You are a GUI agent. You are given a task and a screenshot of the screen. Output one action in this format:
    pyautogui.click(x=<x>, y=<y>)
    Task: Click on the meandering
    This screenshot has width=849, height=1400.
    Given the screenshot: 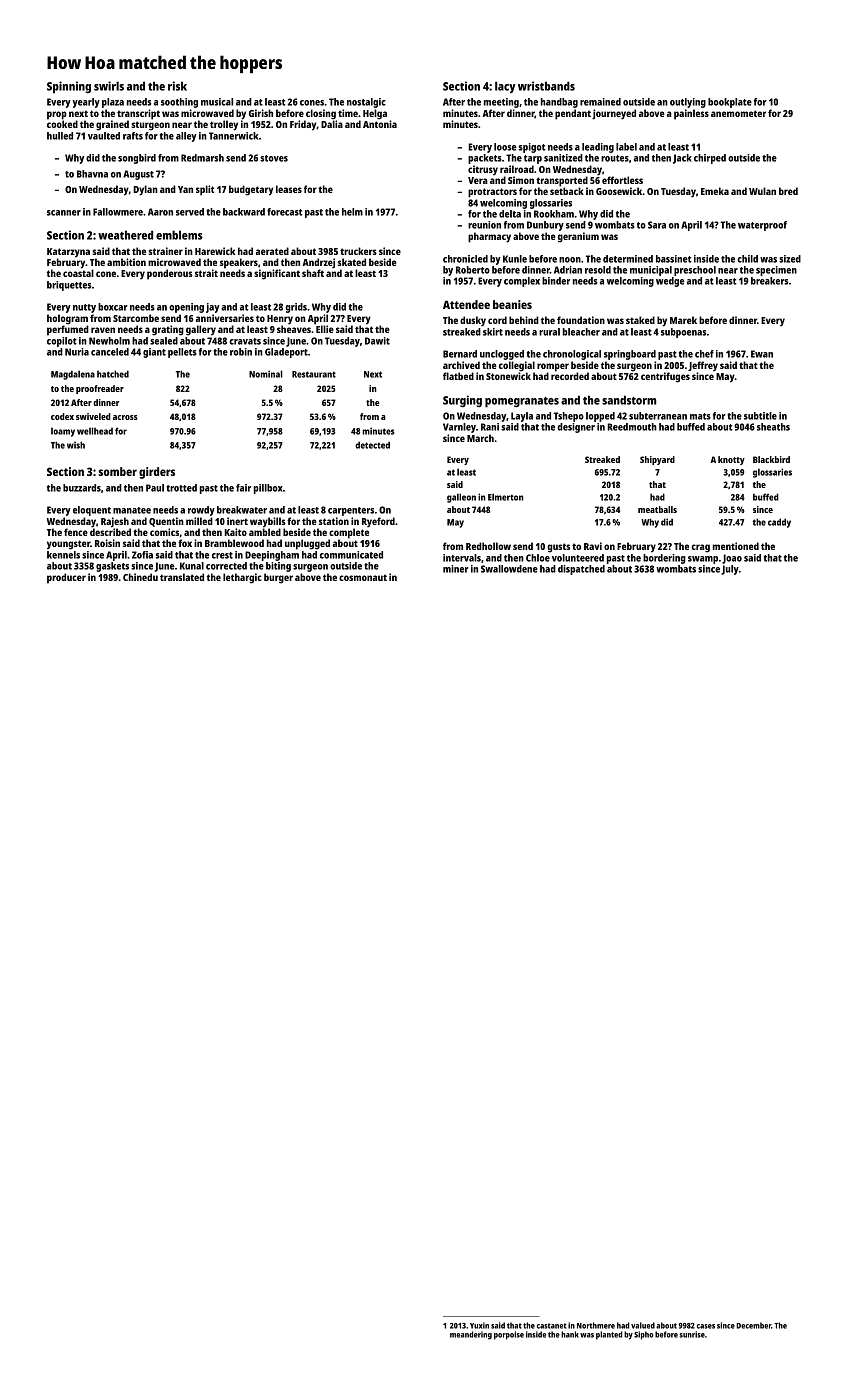 What is the action you would take?
    pyautogui.click(x=471, y=1335)
